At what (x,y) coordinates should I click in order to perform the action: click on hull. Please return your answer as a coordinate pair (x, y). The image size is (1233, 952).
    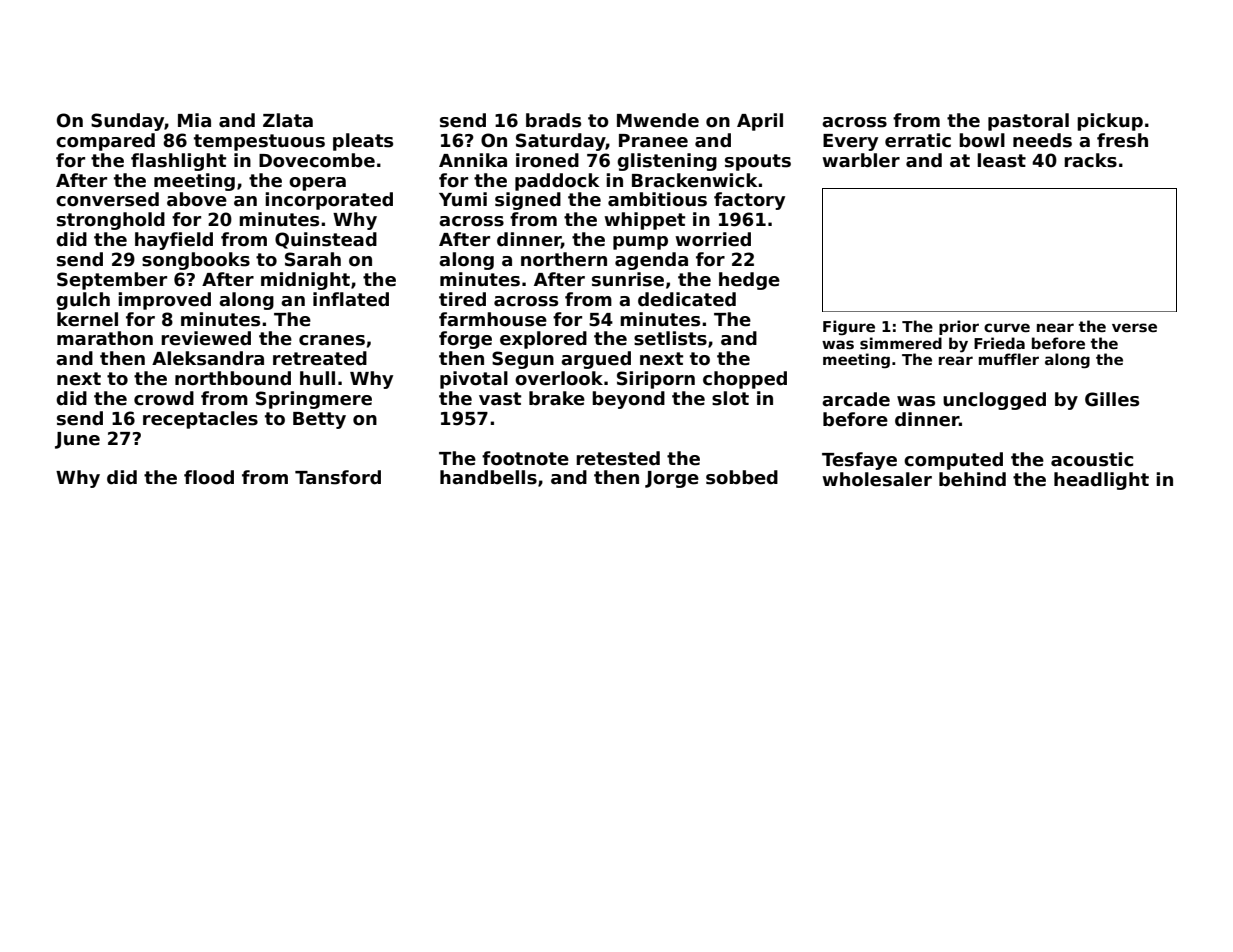
    Looking at the image, I should click on (317, 378).
